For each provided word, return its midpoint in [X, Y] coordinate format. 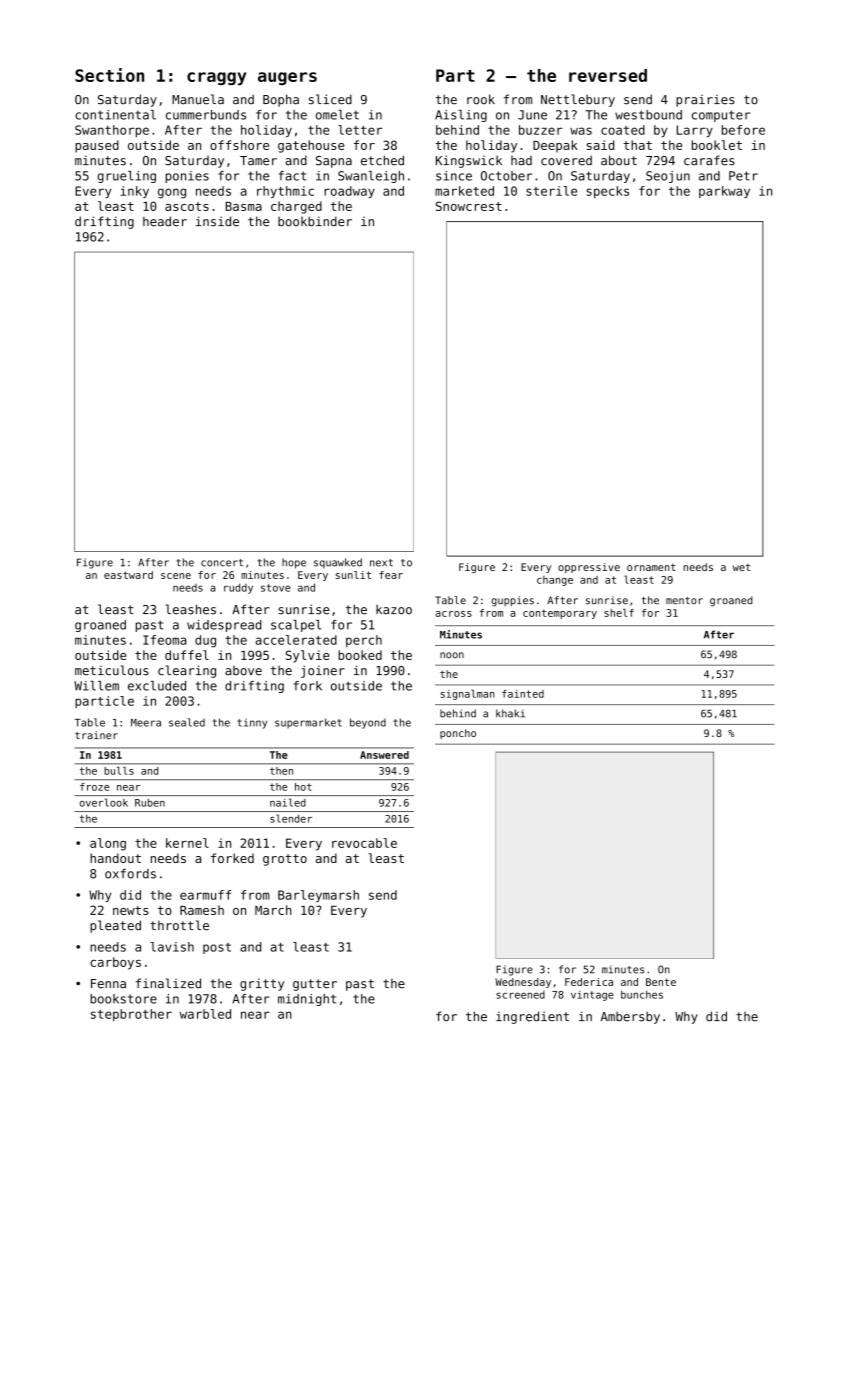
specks [607, 192]
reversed [608, 75]
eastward [128, 575]
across [453, 614]
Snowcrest [469, 206]
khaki [510, 713]
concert [222, 563]
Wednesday [523, 983]
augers [287, 78]
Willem [96, 686]
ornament [651, 567]
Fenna [108, 984]
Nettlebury [578, 100]
